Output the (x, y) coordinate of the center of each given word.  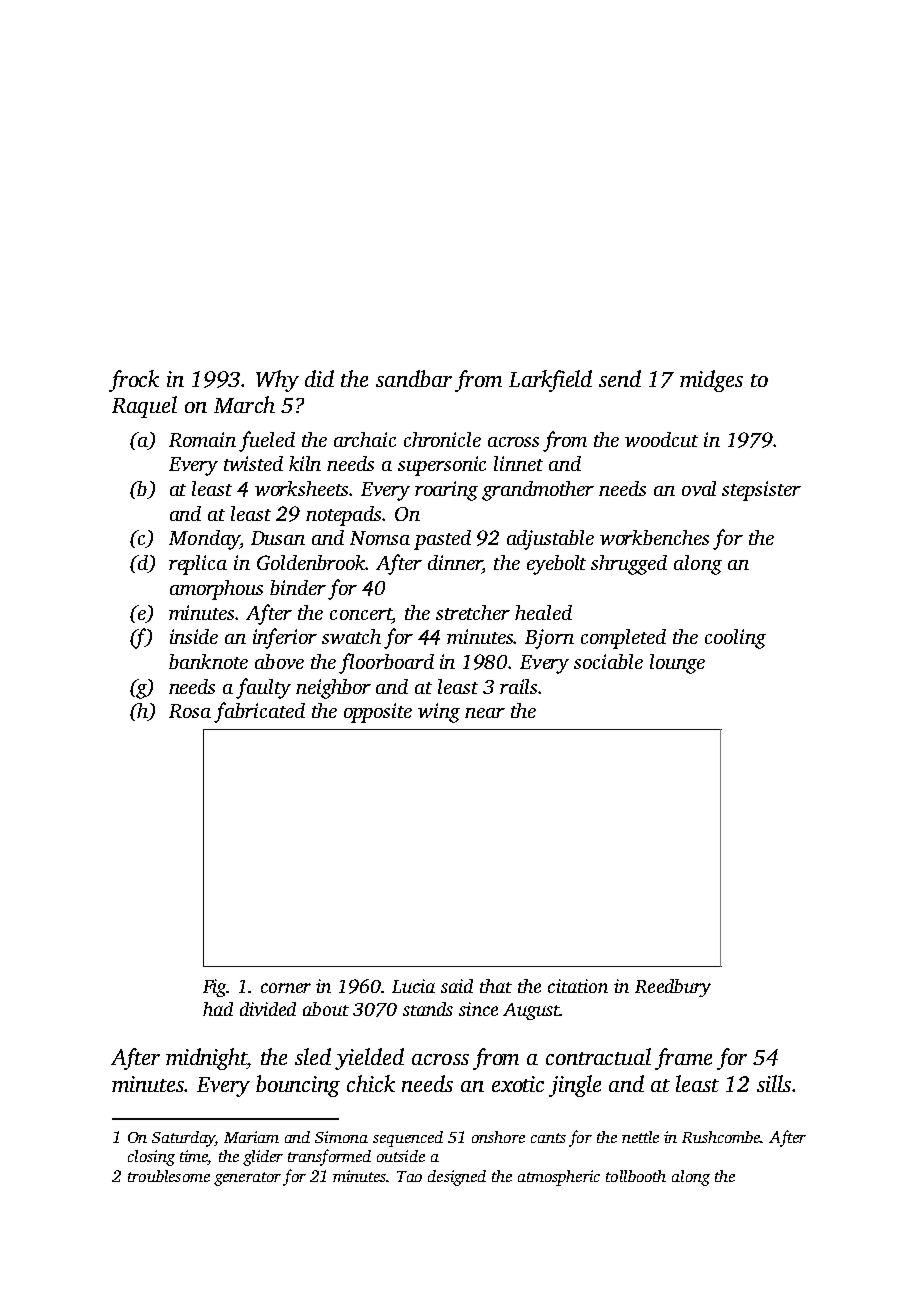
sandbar (414, 378)
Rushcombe (721, 1137)
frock (134, 381)
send (620, 378)
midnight (207, 1059)
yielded (369, 1059)
